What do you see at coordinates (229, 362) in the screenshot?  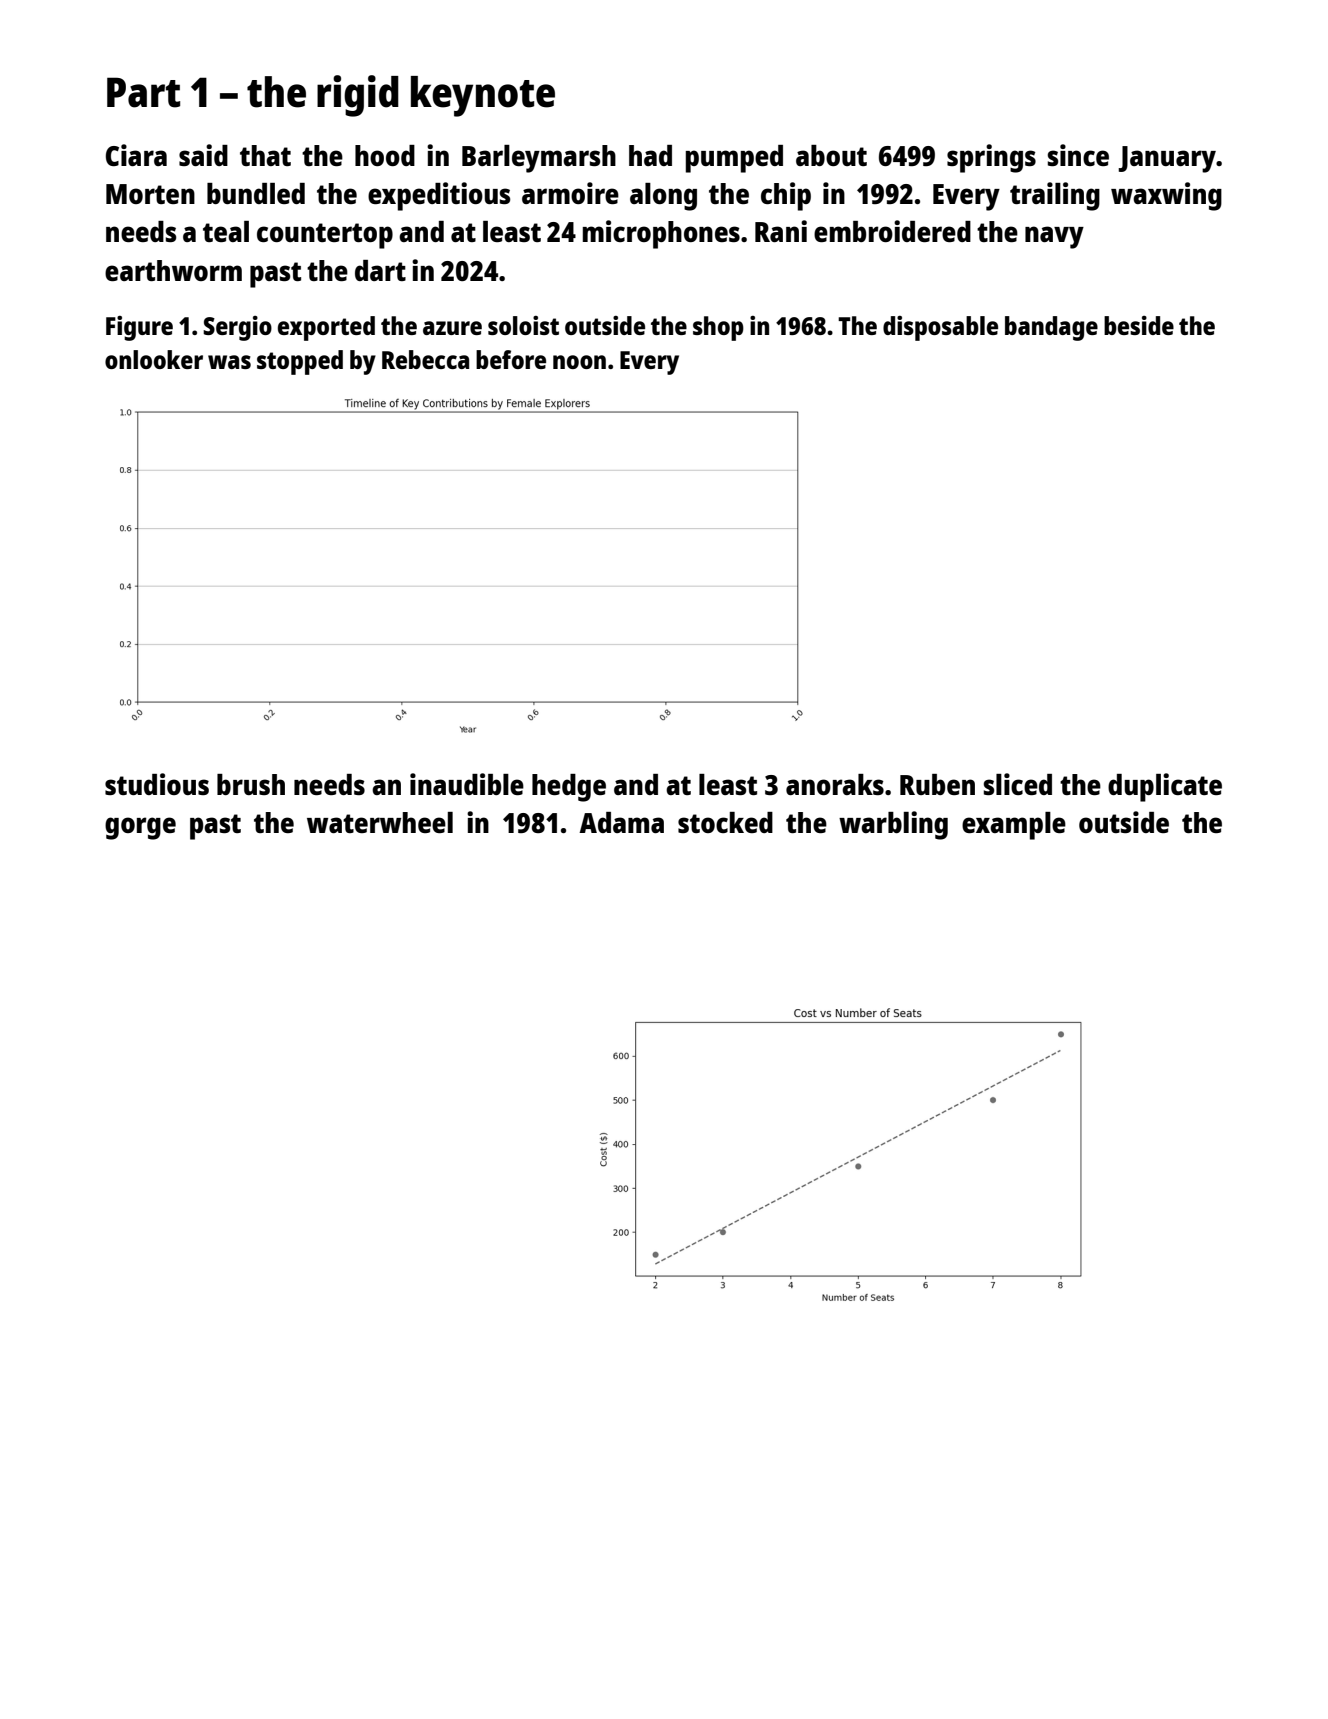 I see `was` at bounding box center [229, 362].
